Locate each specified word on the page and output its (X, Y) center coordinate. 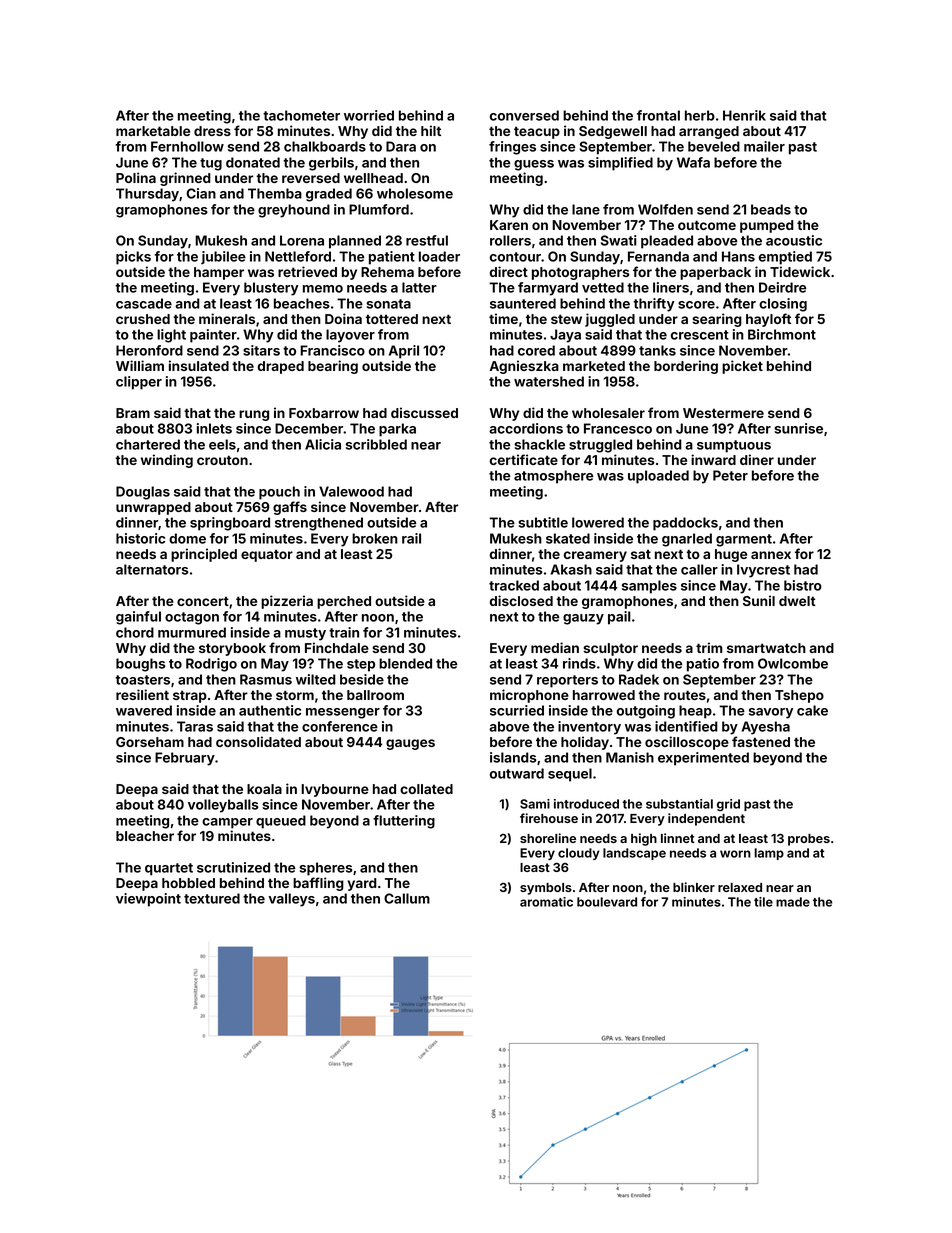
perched (344, 602)
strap (190, 697)
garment (744, 540)
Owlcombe (793, 663)
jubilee (223, 257)
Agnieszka (524, 367)
